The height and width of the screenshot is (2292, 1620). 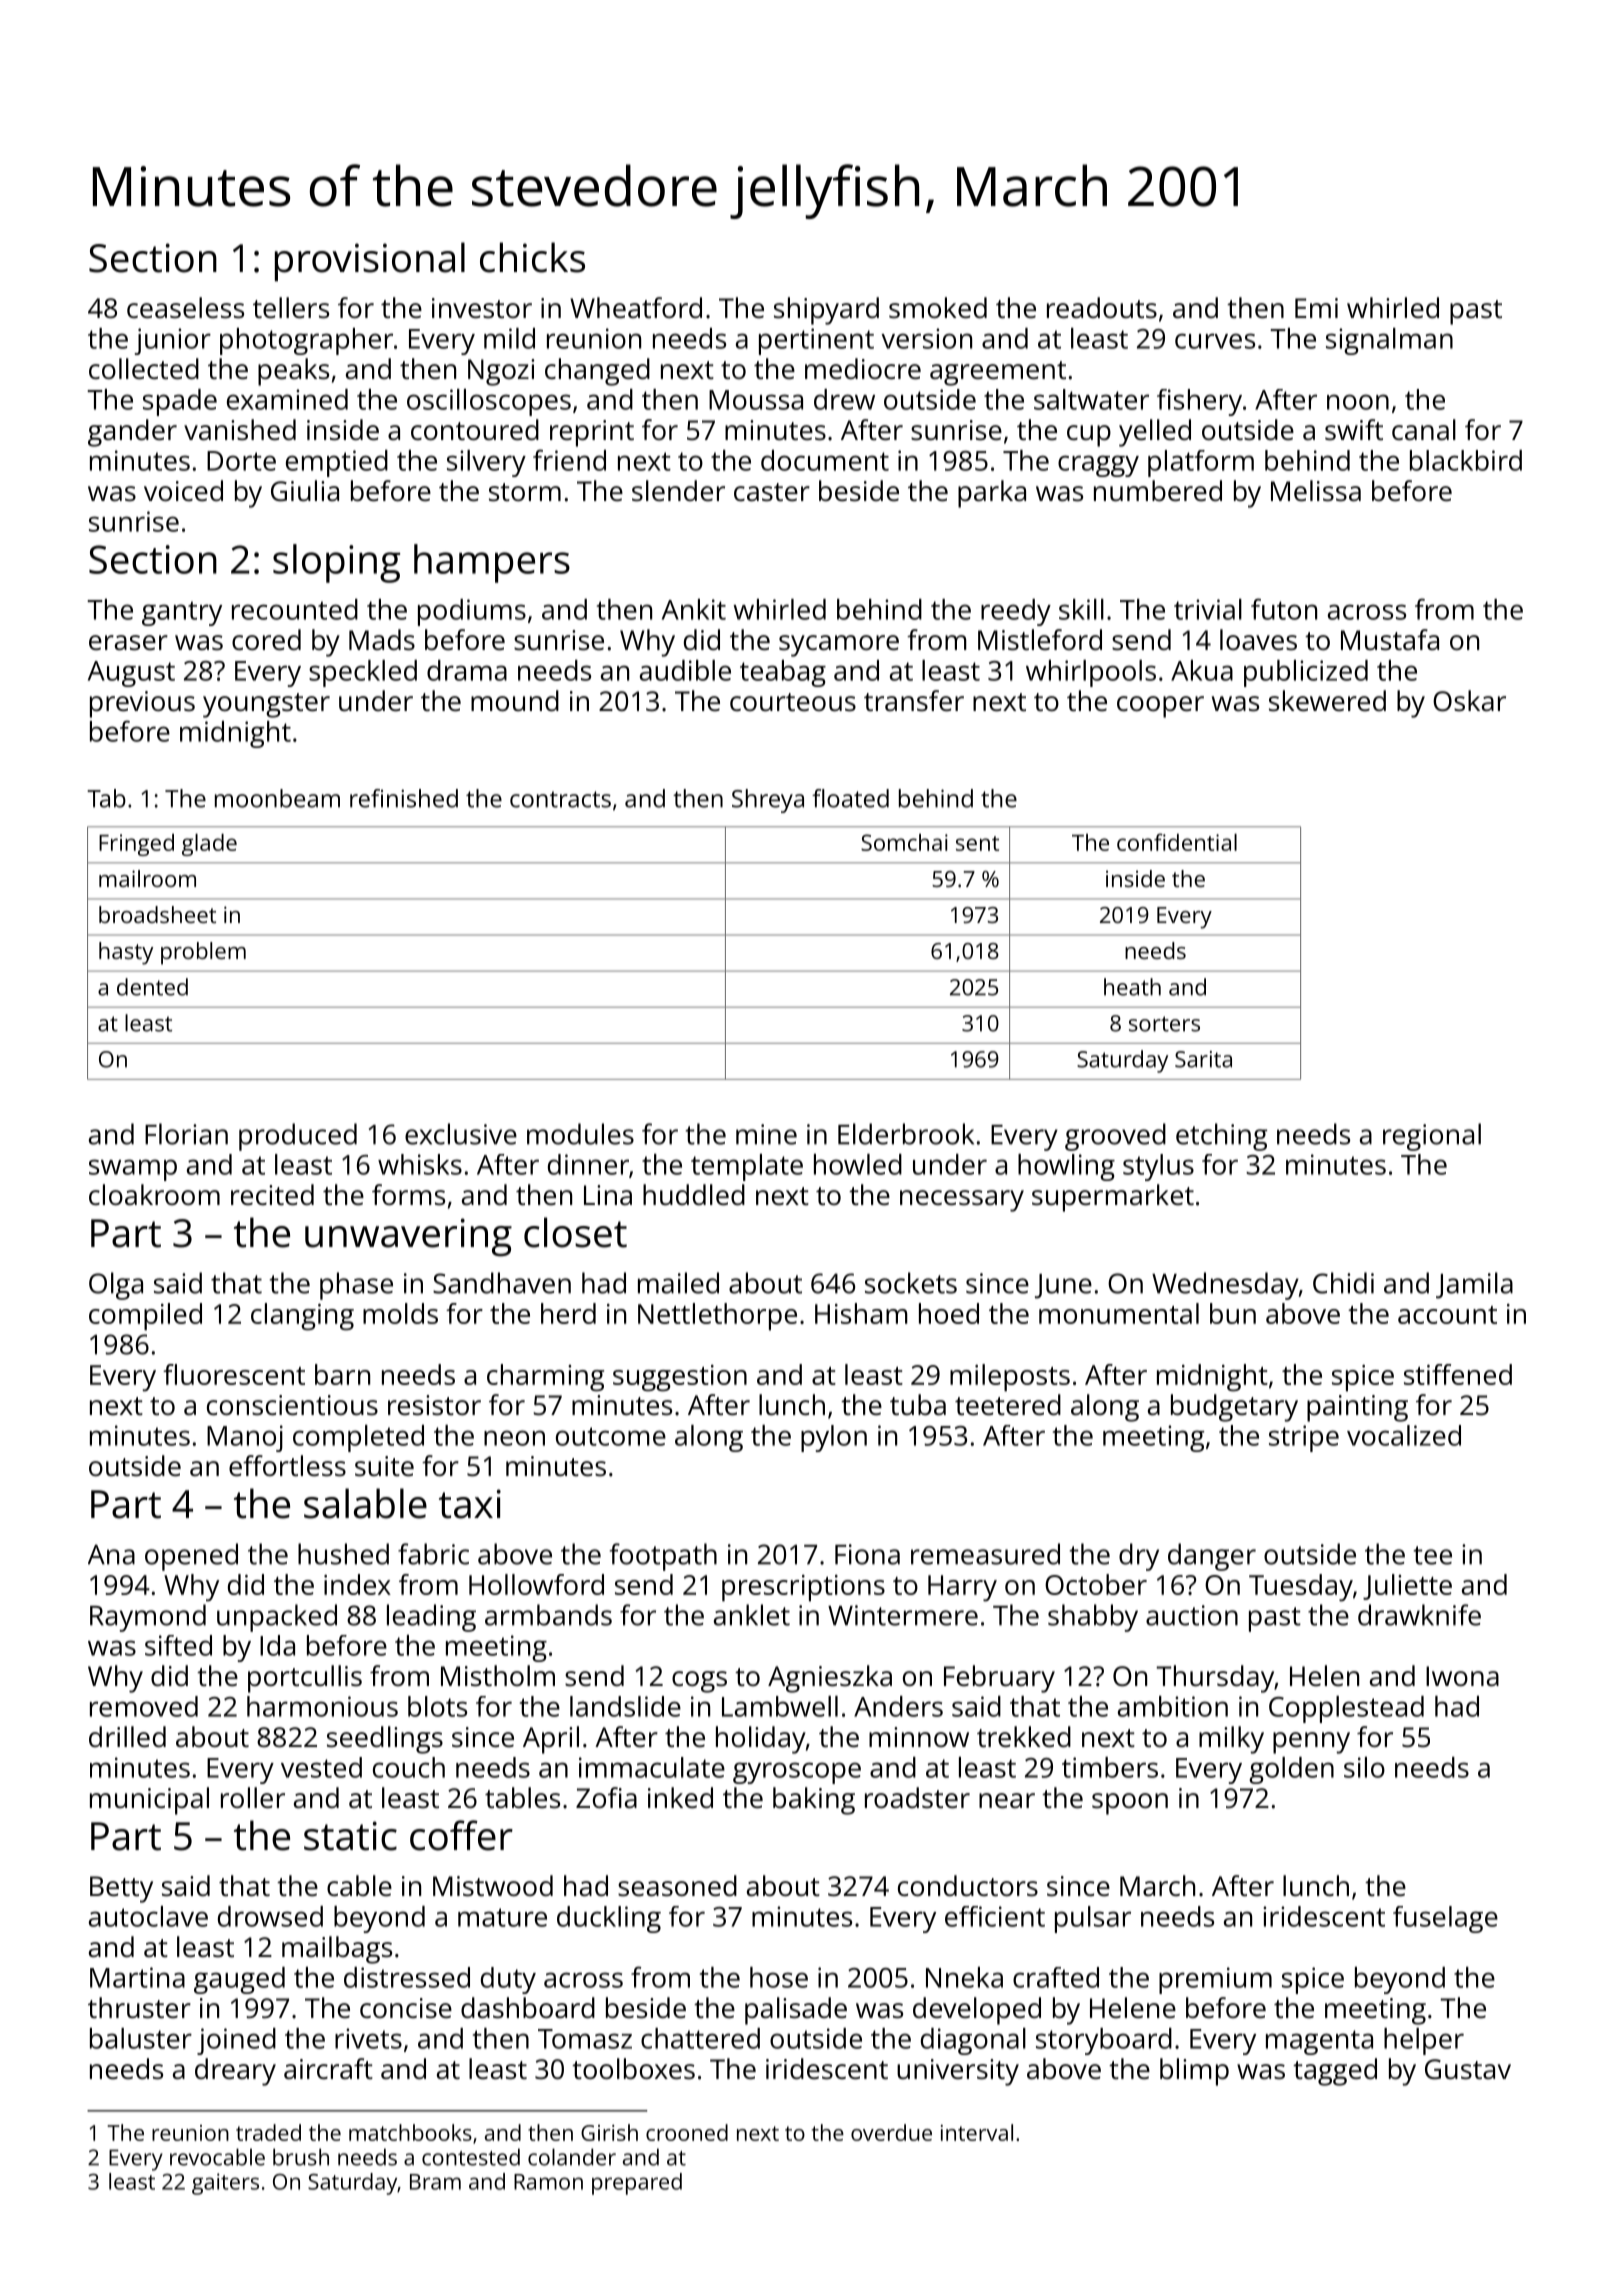 What do you see at coordinates (637, 2184) in the screenshot?
I see `prepared` at bounding box center [637, 2184].
